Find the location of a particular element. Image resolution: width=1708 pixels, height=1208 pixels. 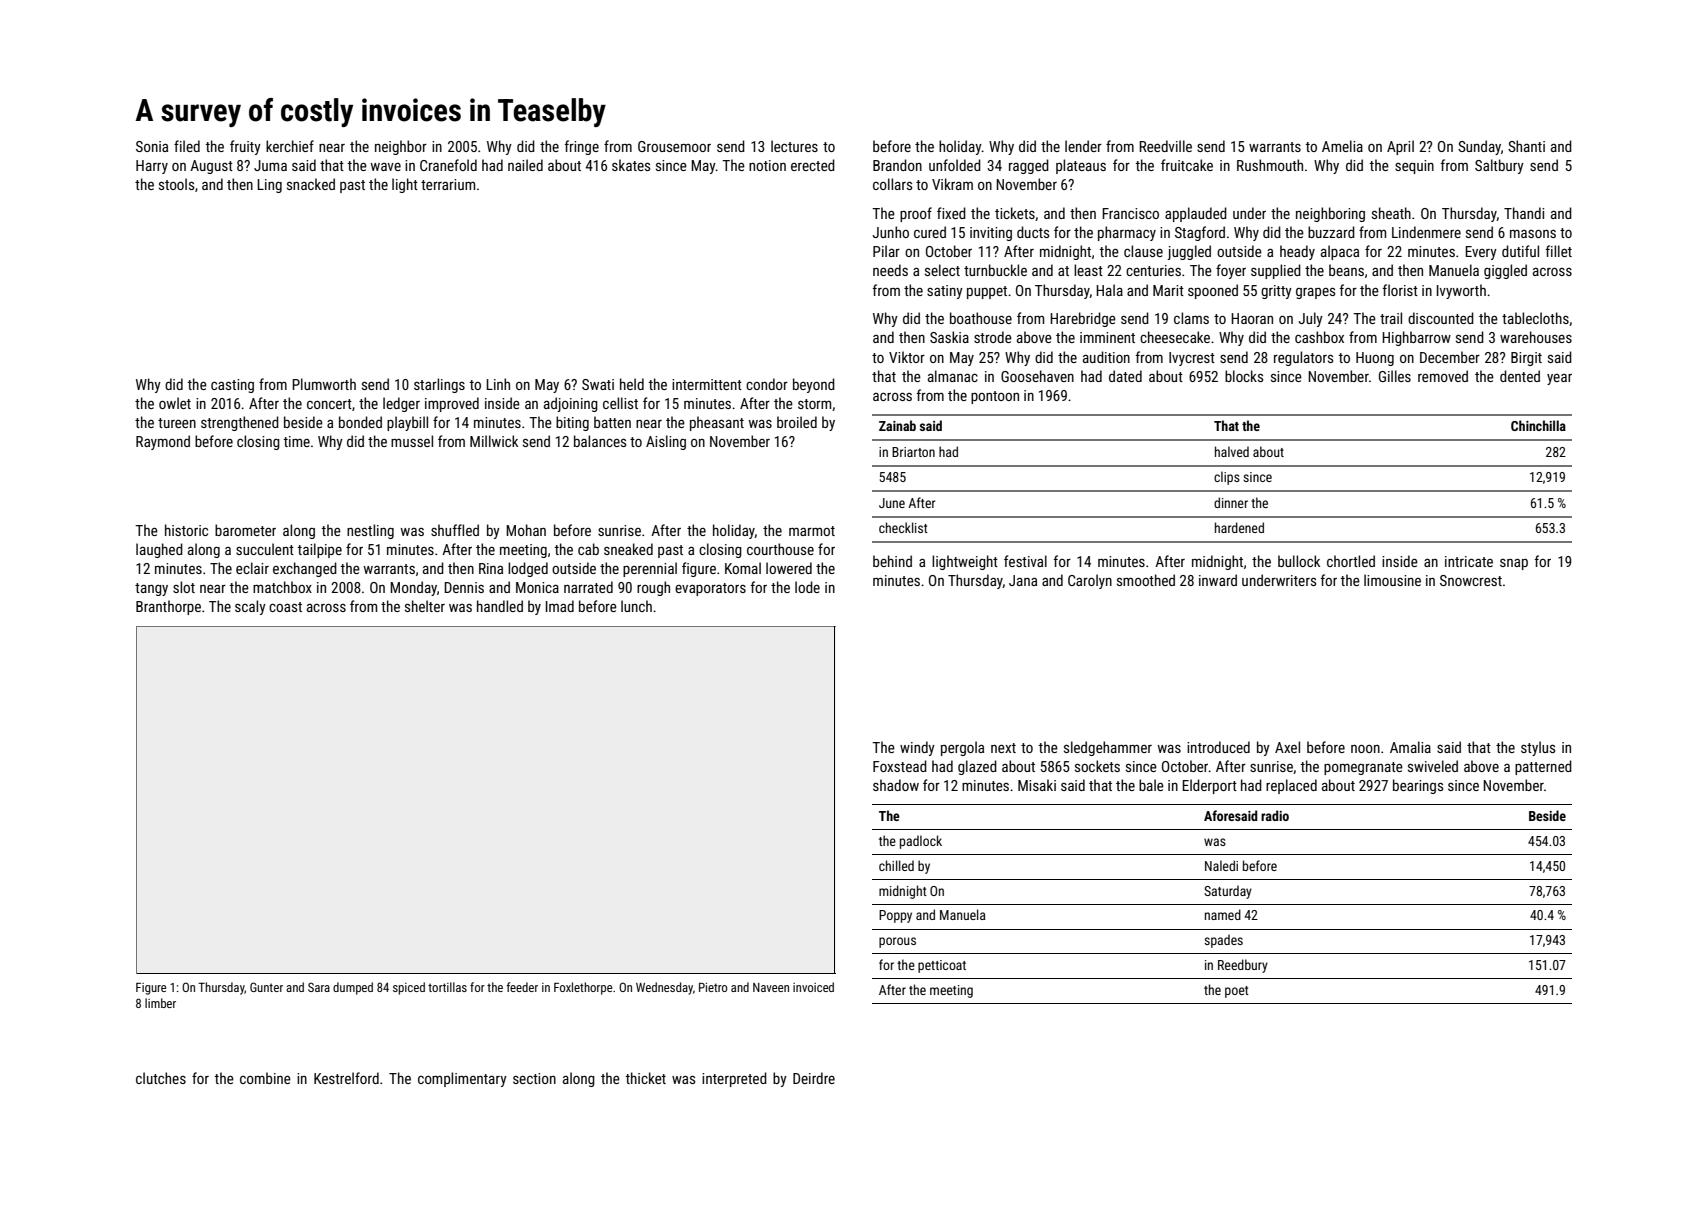

Shanti is located at coordinates (1526, 146).
